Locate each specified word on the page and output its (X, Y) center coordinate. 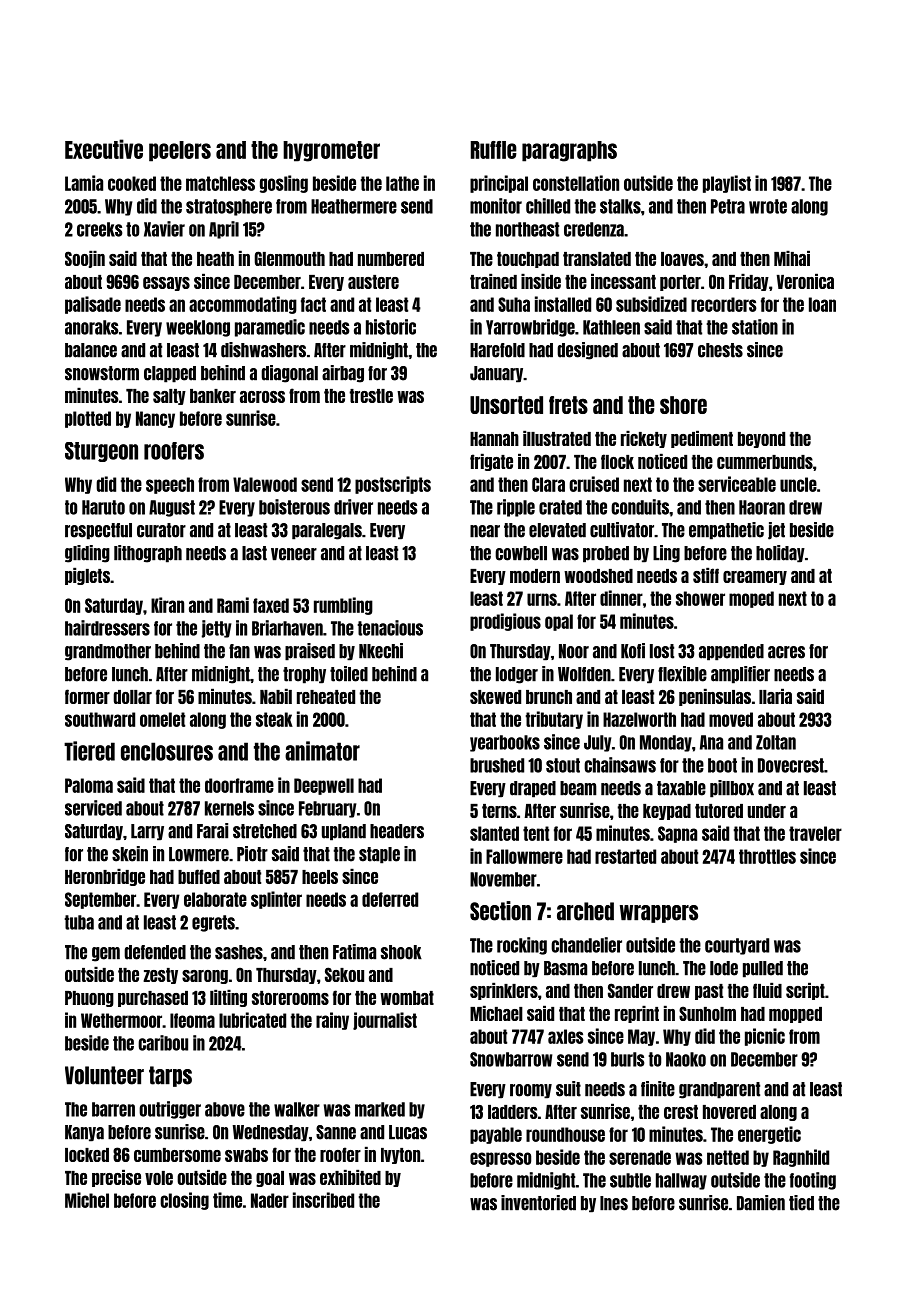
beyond (761, 440)
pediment (702, 439)
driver (353, 507)
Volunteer (104, 1075)
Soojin (85, 259)
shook (401, 952)
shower (700, 598)
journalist (385, 1021)
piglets (87, 576)
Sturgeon (101, 452)
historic (391, 327)
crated (560, 507)
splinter (276, 900)
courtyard (737, 946)
